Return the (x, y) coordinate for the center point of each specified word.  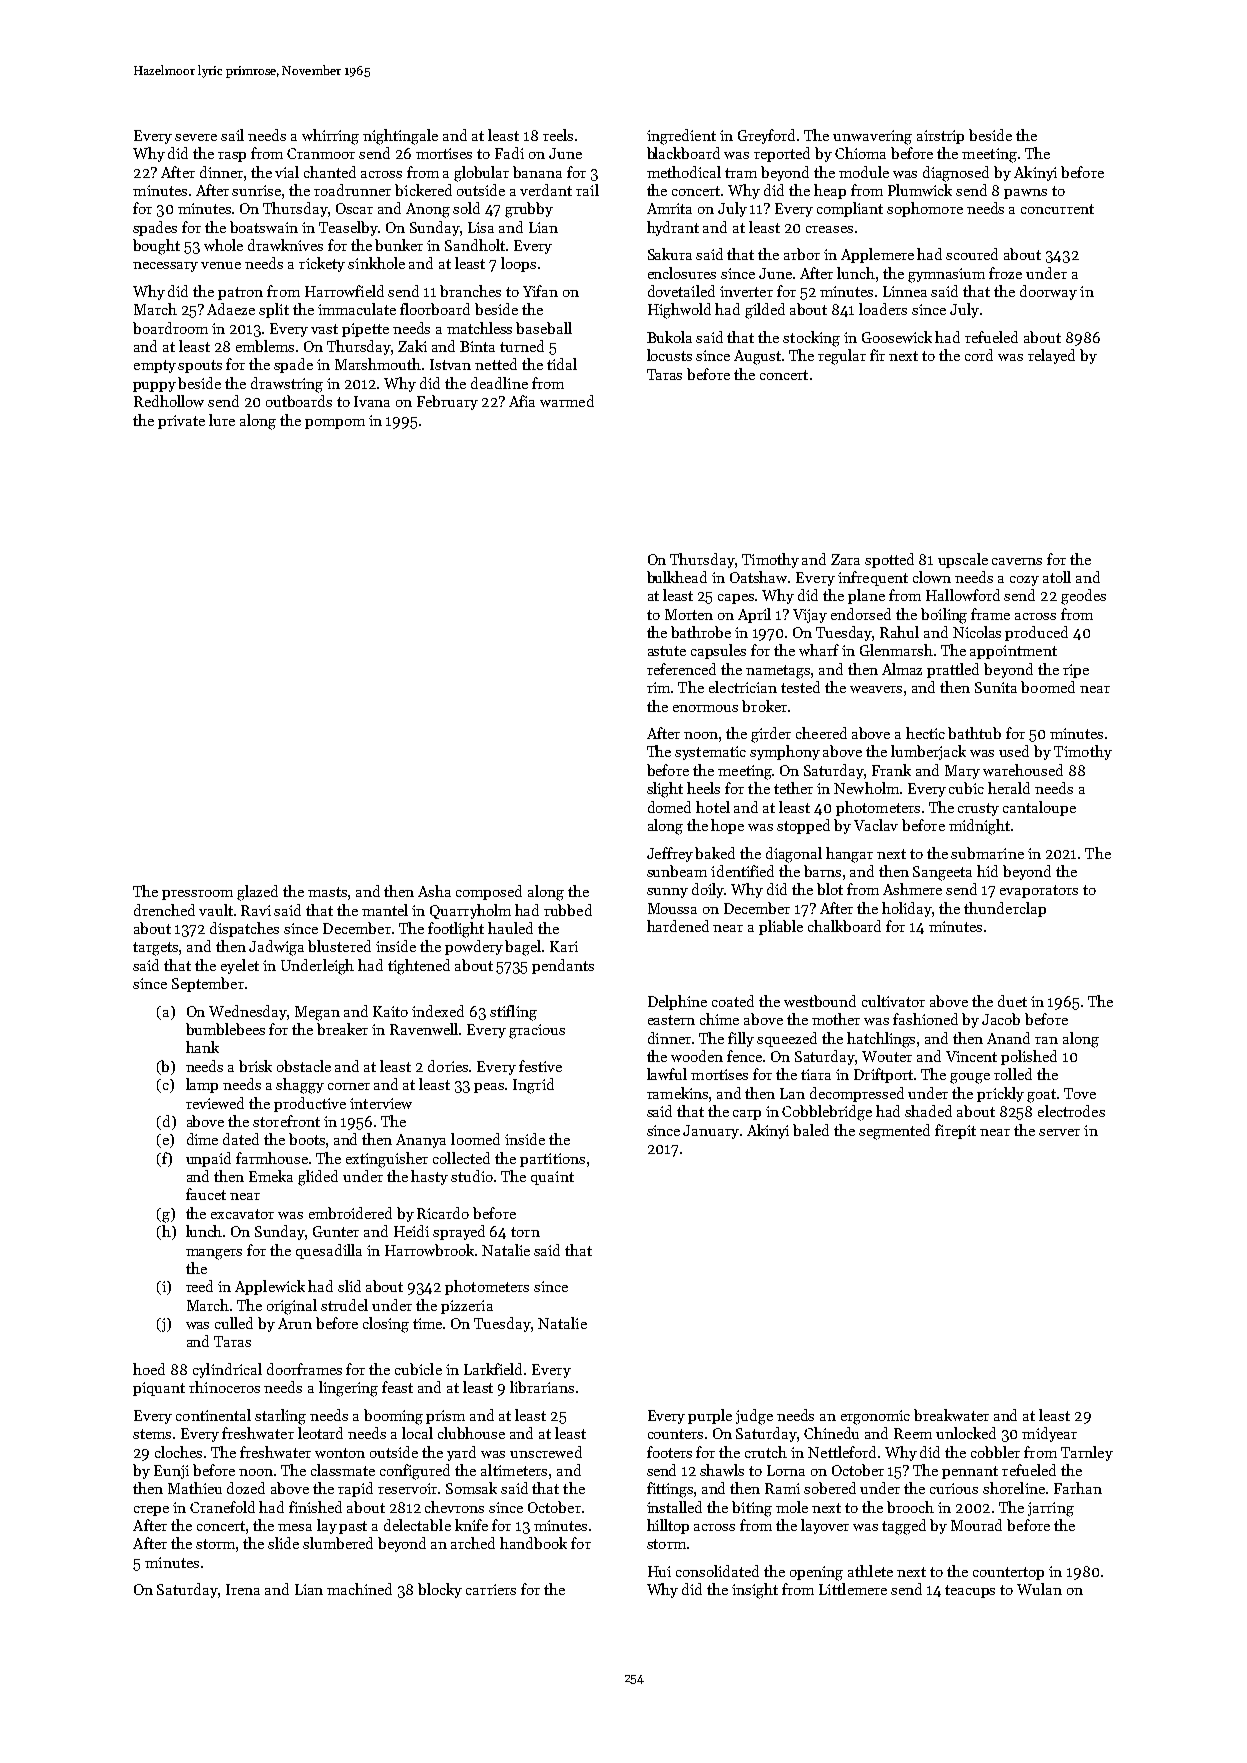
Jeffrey (670, 854)
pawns (1025, 194)
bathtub (974, 733)
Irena (243, 1589)
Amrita (669, 208)
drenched (164, 910)
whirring (330, 137)
